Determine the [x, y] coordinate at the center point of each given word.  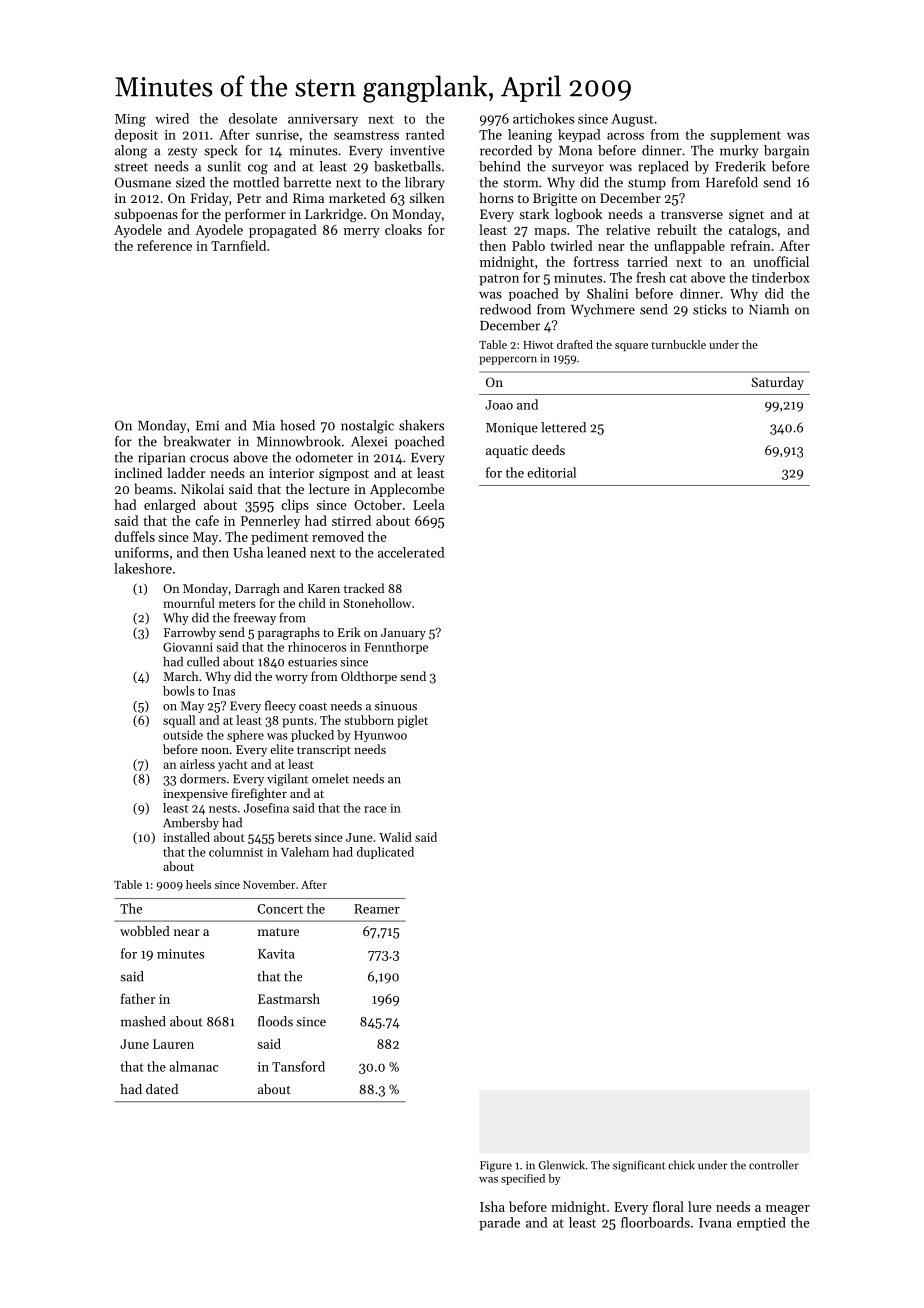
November [269, 884]
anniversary [323, 120]
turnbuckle [678, 344]
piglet [413, 721]
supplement [746, 135]
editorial [551, 472]
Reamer [377, 909]
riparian [162, 458]
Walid [395, 837]
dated [162, 1089]
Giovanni [188, 647]
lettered [563, 427]
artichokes [543, 118]
